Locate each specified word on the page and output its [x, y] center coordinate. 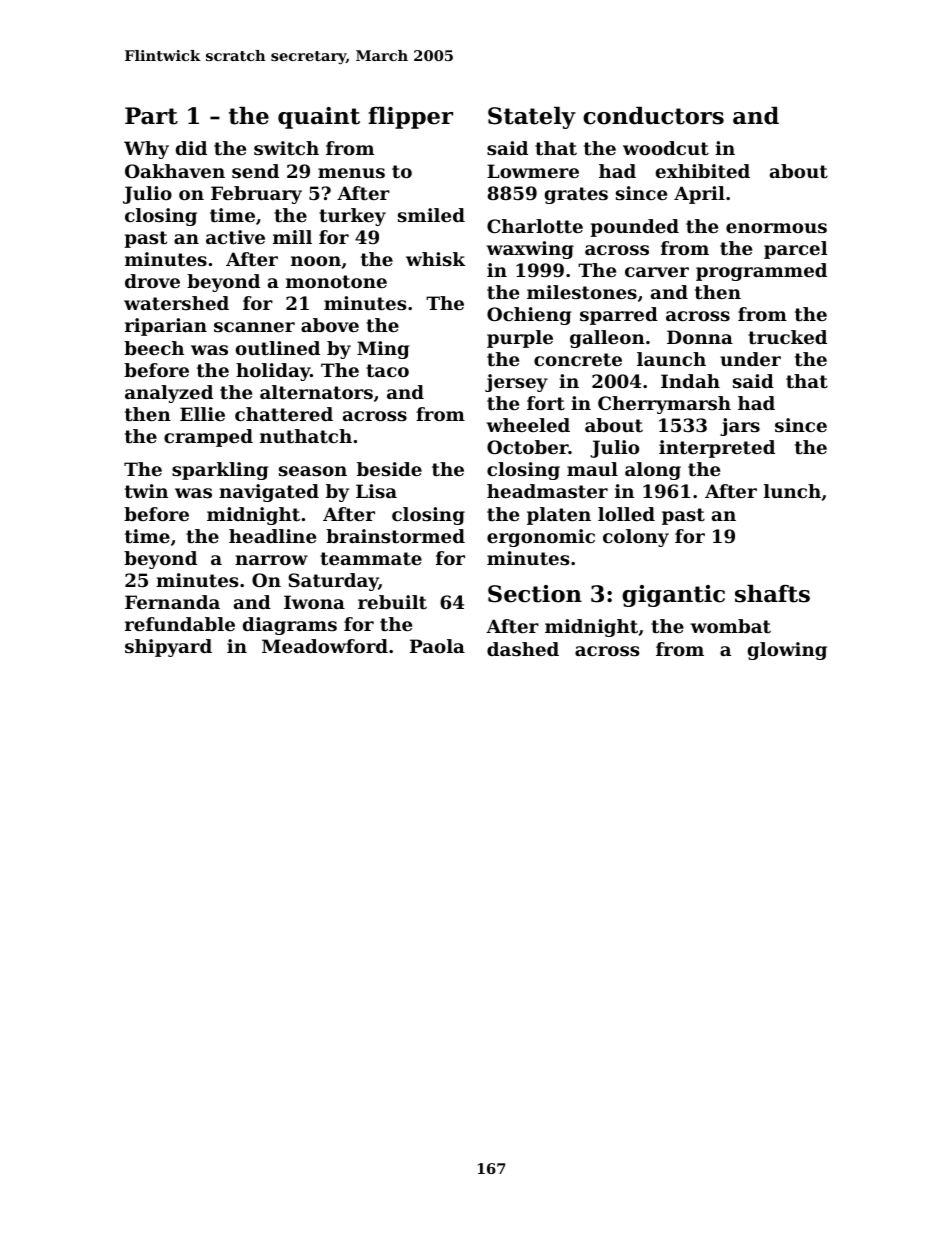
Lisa [376, 491]
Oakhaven [175, 171]
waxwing [530, 250]
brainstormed [395, 536]
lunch [792, 491]
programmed [761, 272]
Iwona [314, 602]
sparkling [220, 471]
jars [740, 427]
